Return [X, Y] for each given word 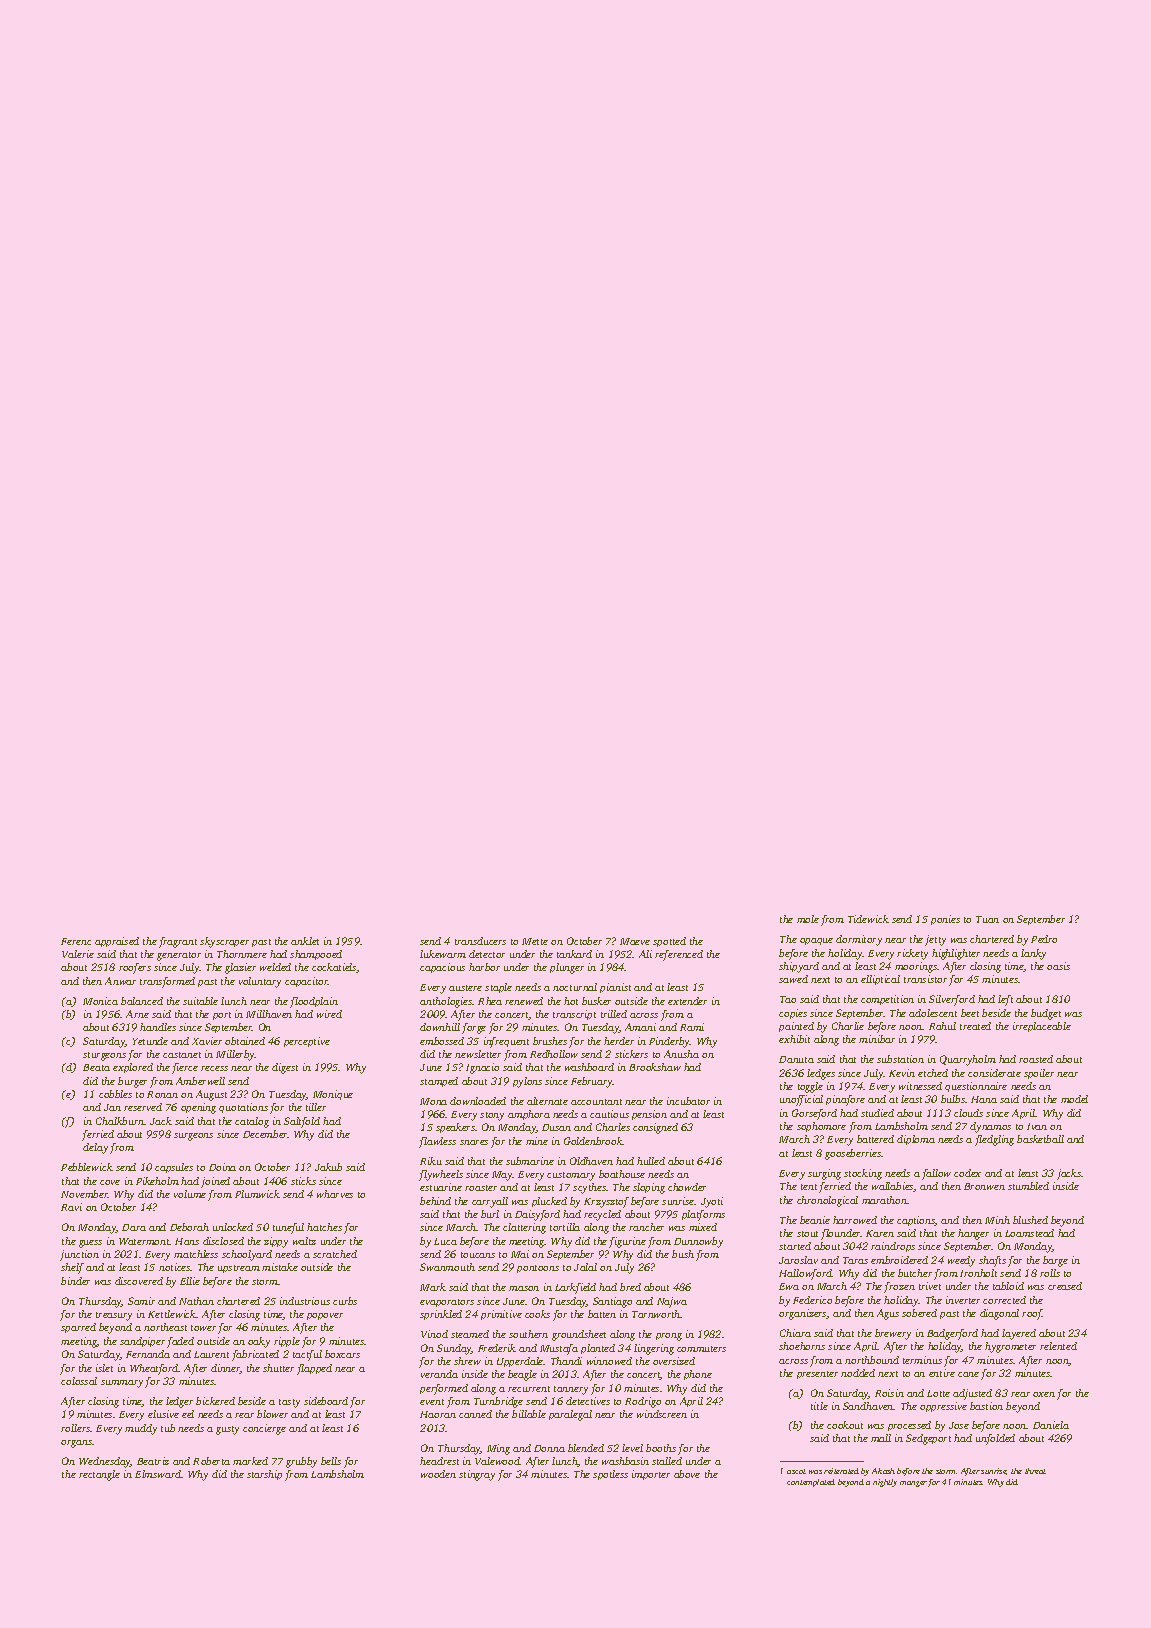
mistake [280, 1267]
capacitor [306, 982]
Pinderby [669, 1042]
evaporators [447, 1303]
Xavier [207, 1041]
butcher [915, 1273]
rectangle [99, 1475]
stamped [439, 1082]
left [1005, 1000]
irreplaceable [1042, 1027]
